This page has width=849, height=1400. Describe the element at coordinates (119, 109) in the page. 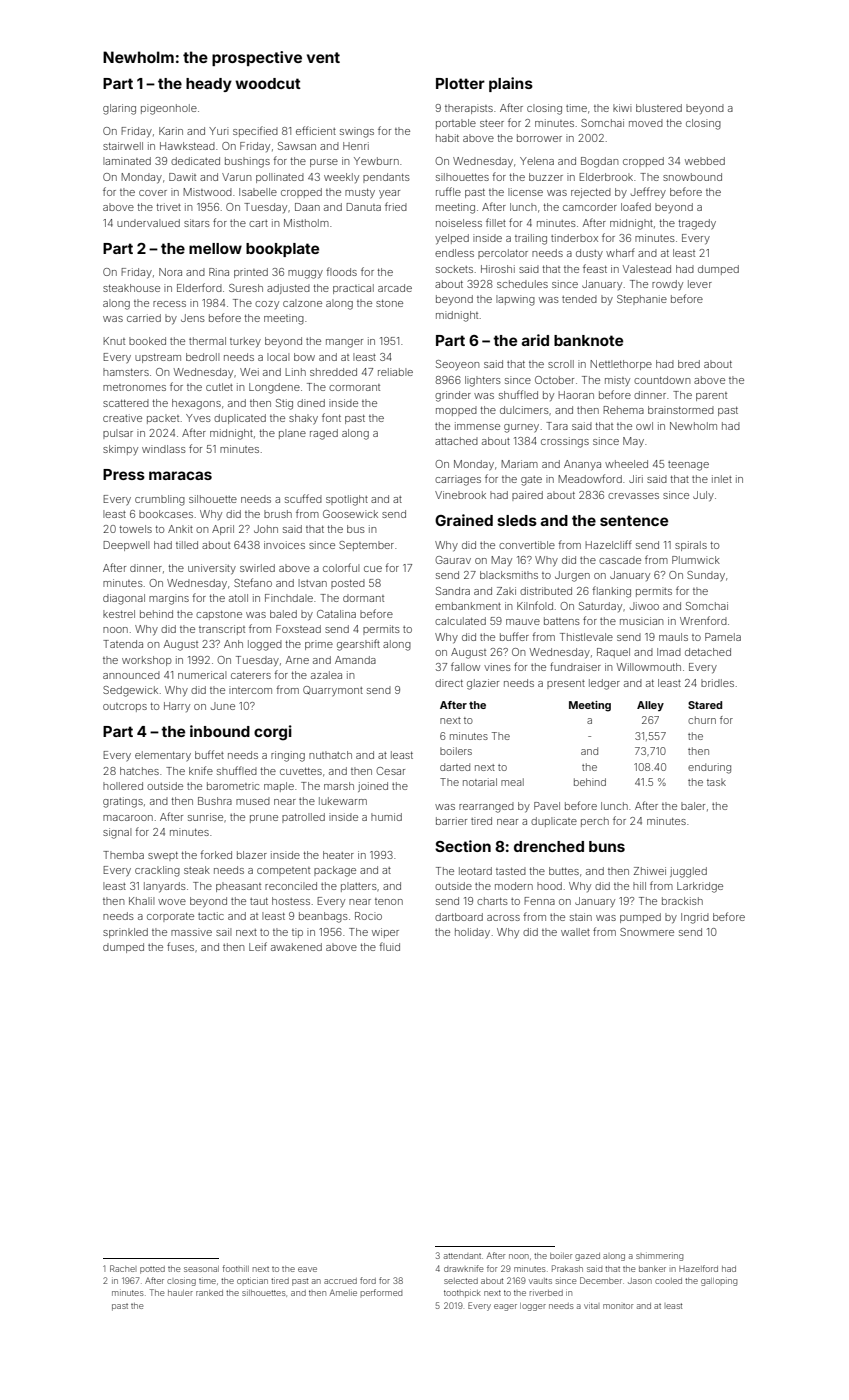

I see `glaring` at that location.
